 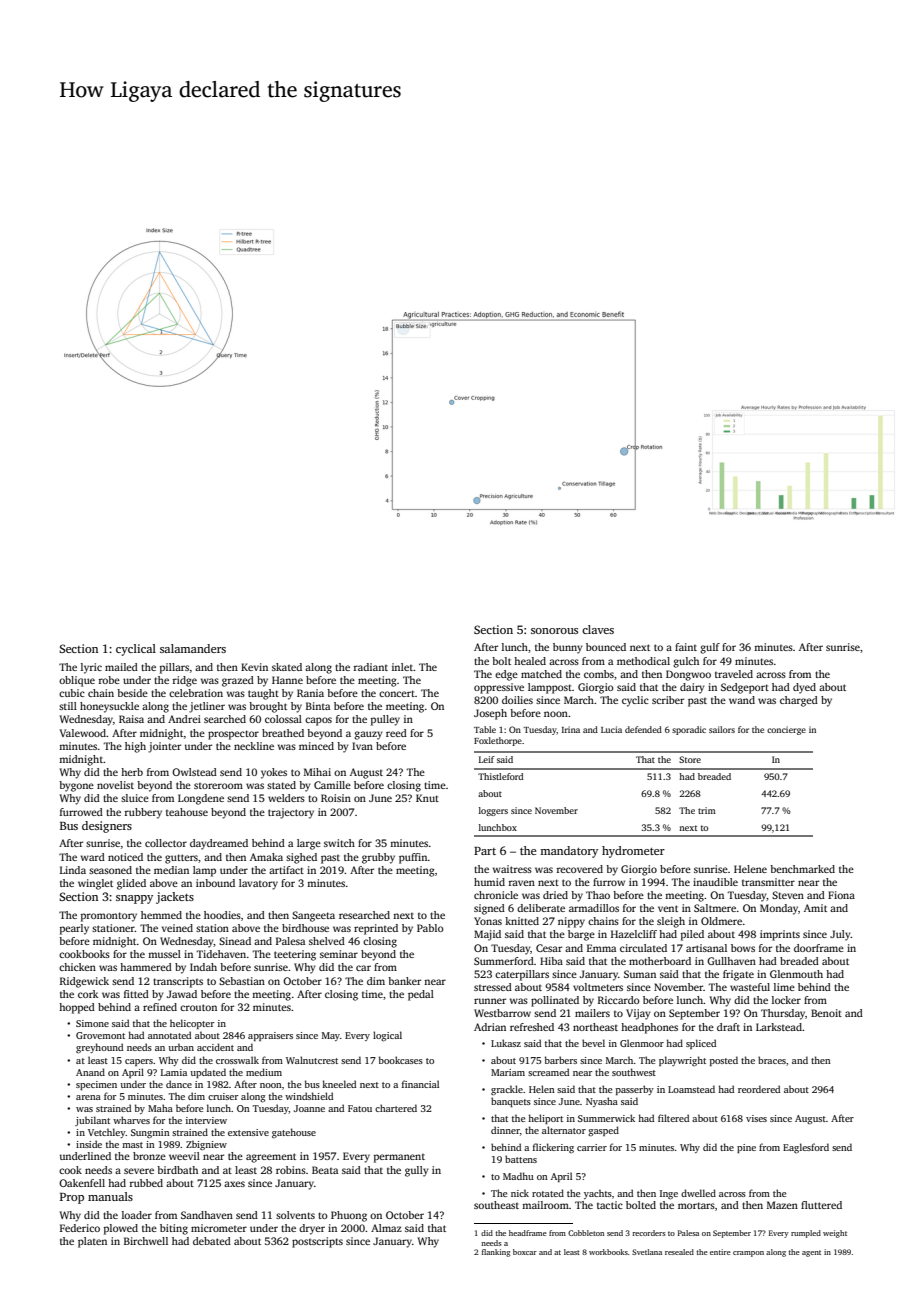 What do you see at coordinates (786, 730) in the document?
I see `concierge` at bounding box center [786, 730].
